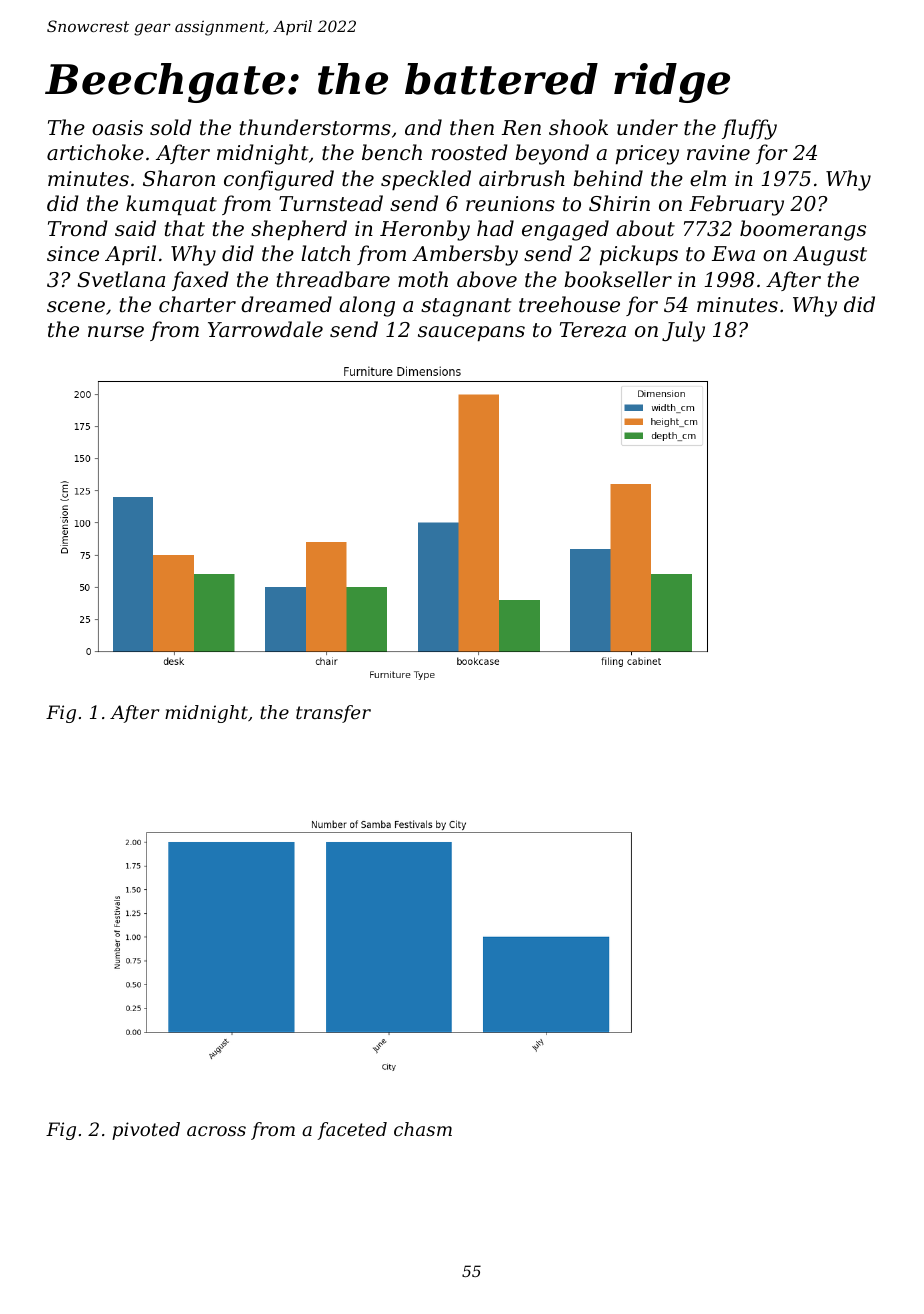 This document has width=924, height=1314. I want to click on transfer, so click(333, 714).
